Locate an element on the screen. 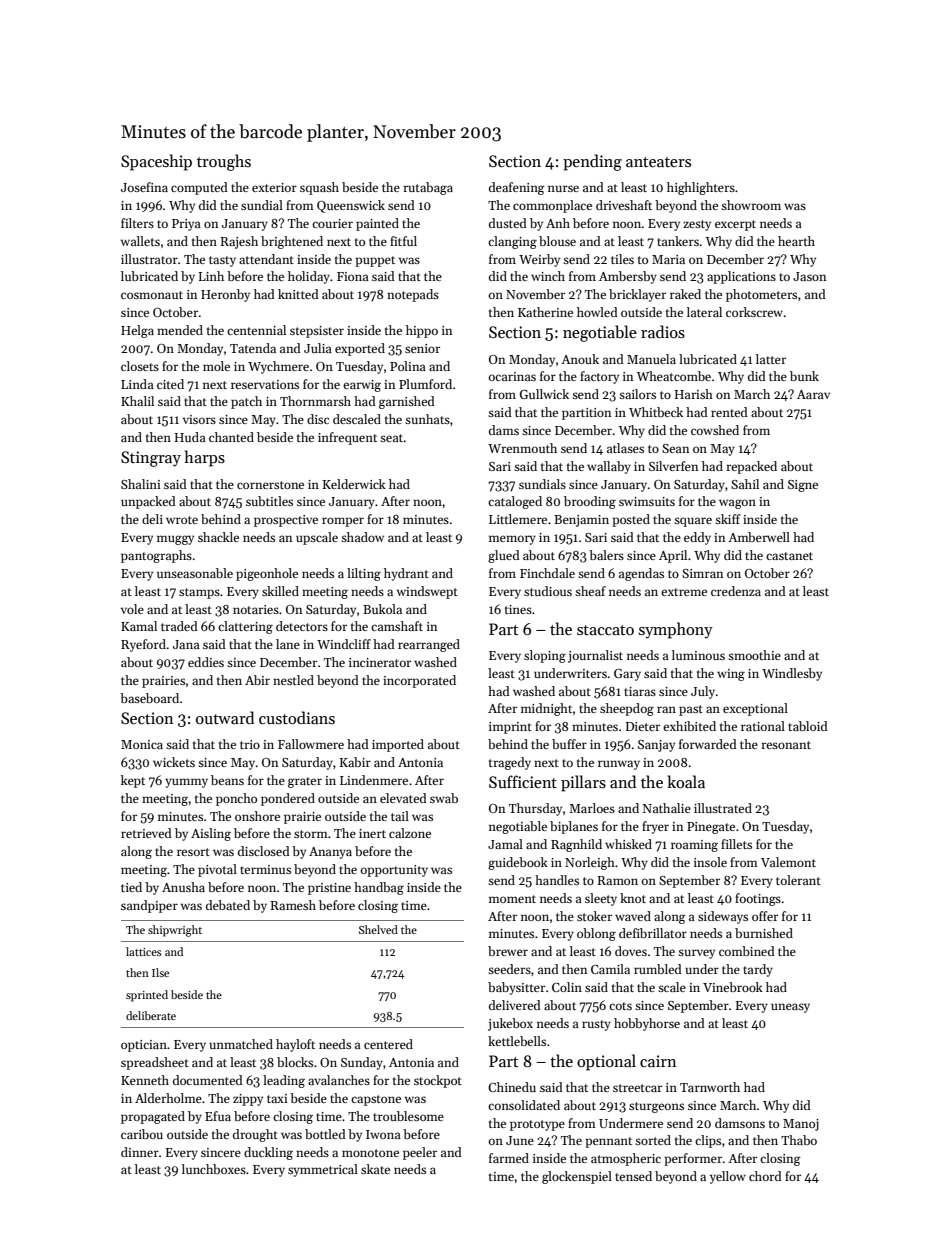 This screenshot has width=952, height=1233. debated is located at coordinates (228, 905).
